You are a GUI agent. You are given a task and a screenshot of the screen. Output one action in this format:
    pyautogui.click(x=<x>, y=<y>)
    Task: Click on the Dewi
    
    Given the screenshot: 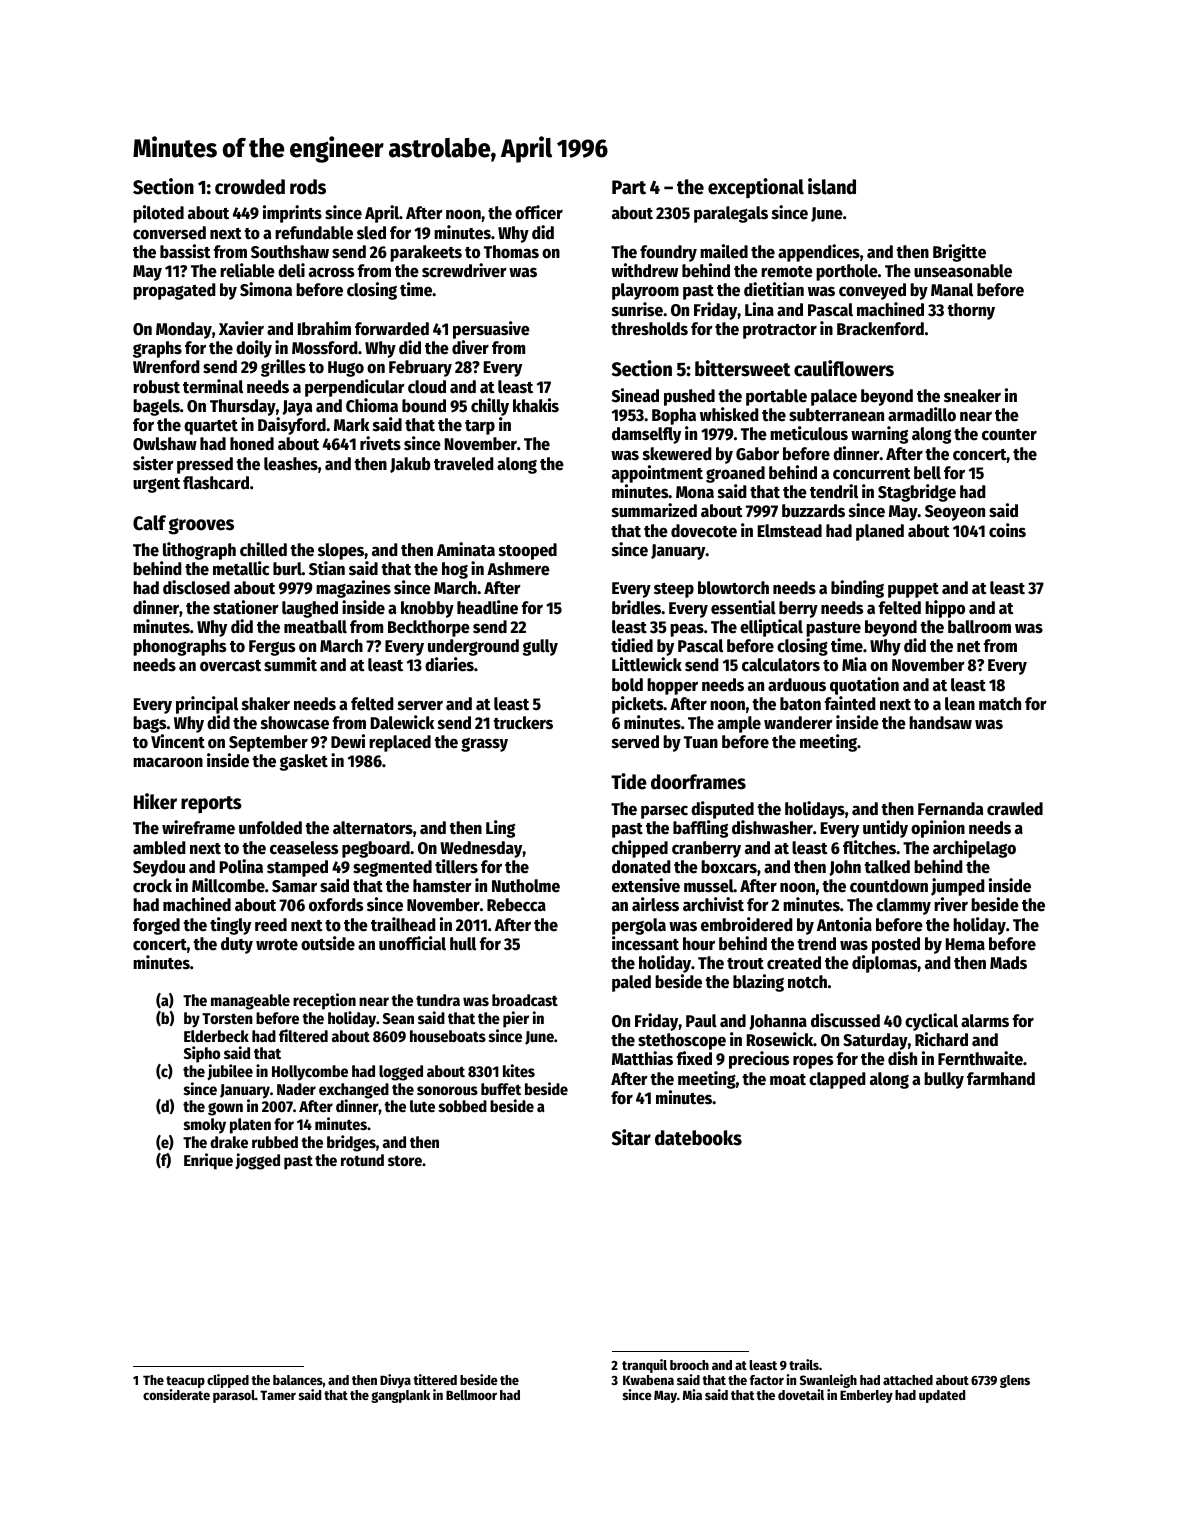 What is the action you would take?
    pyautogui.click(x=348, y=741)
